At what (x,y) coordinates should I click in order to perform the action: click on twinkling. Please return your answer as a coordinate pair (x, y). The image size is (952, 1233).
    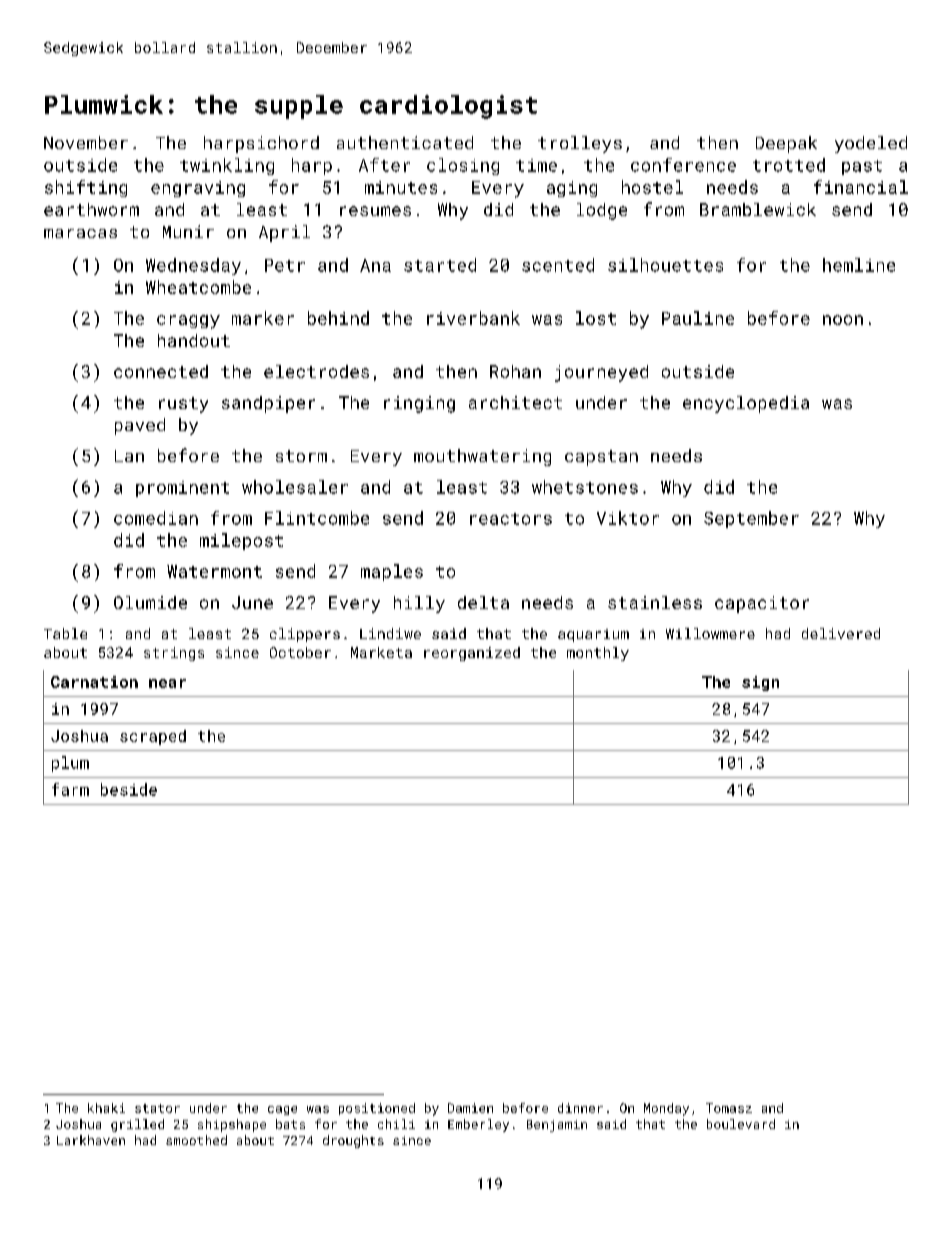
    Looking at the image, I should click on (227, 166).
